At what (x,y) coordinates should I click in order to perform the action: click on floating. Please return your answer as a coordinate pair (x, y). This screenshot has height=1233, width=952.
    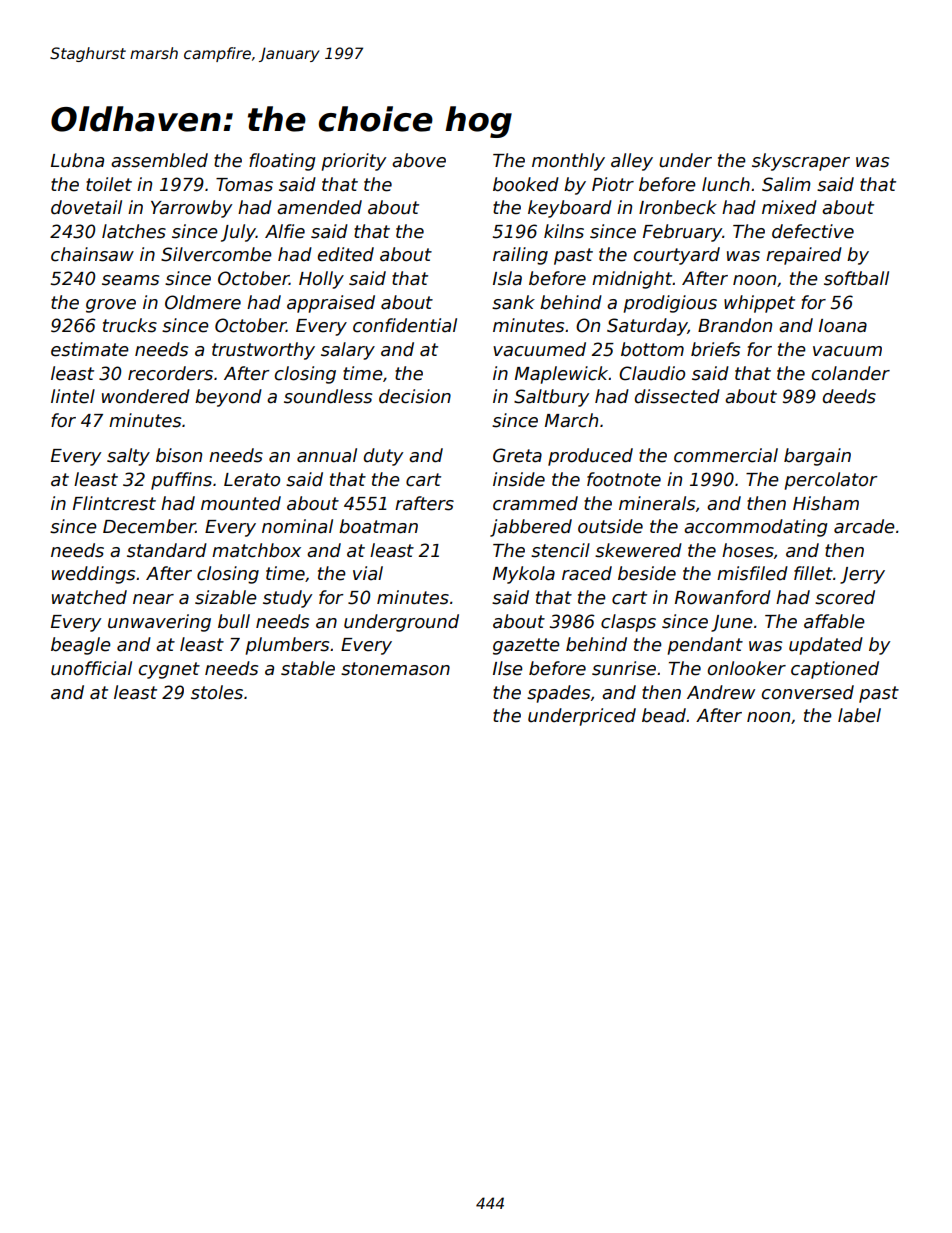
    Looking at the image, I should click on (282, 162).
